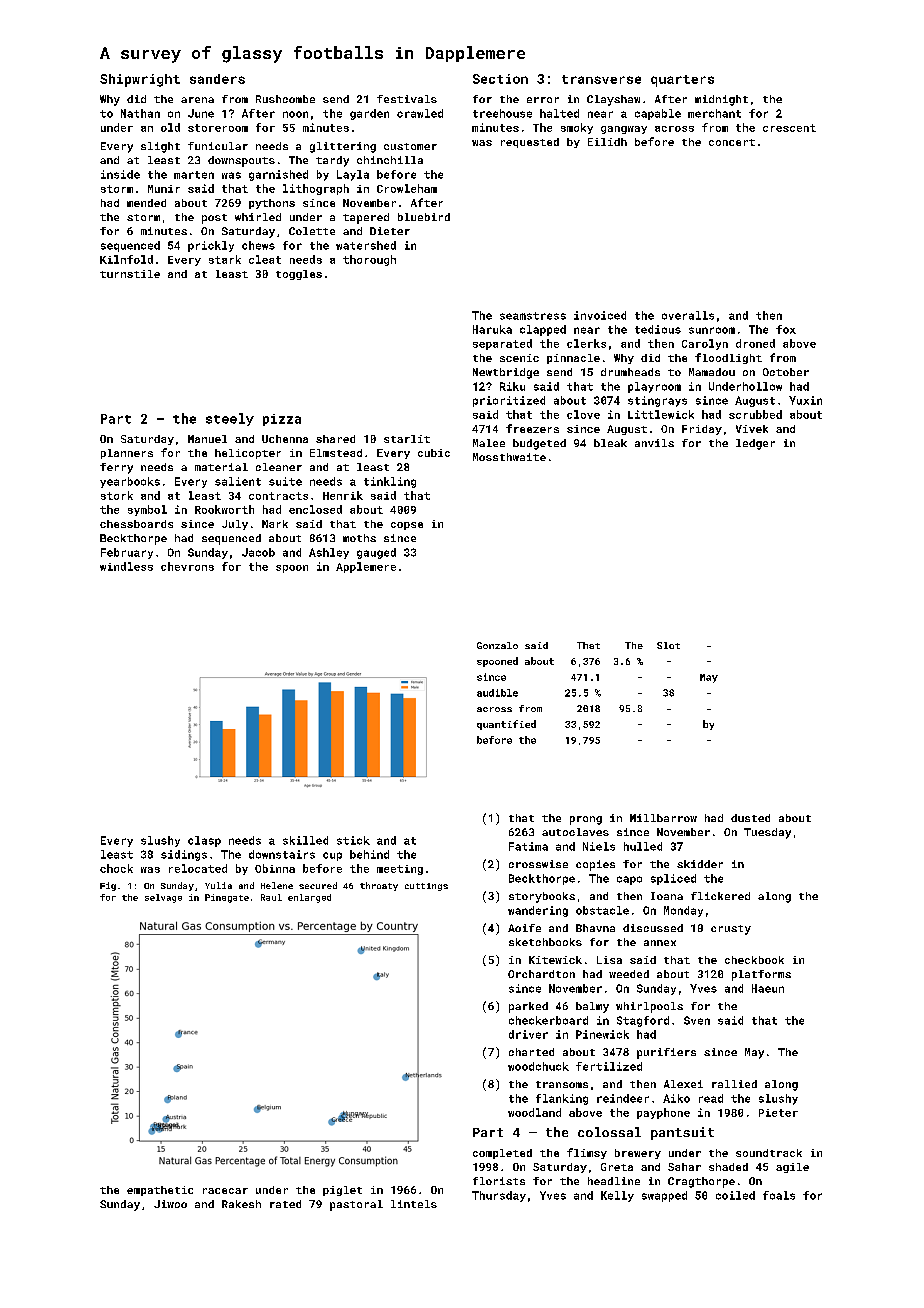  I want to click on quantified, so click(506, 725).
